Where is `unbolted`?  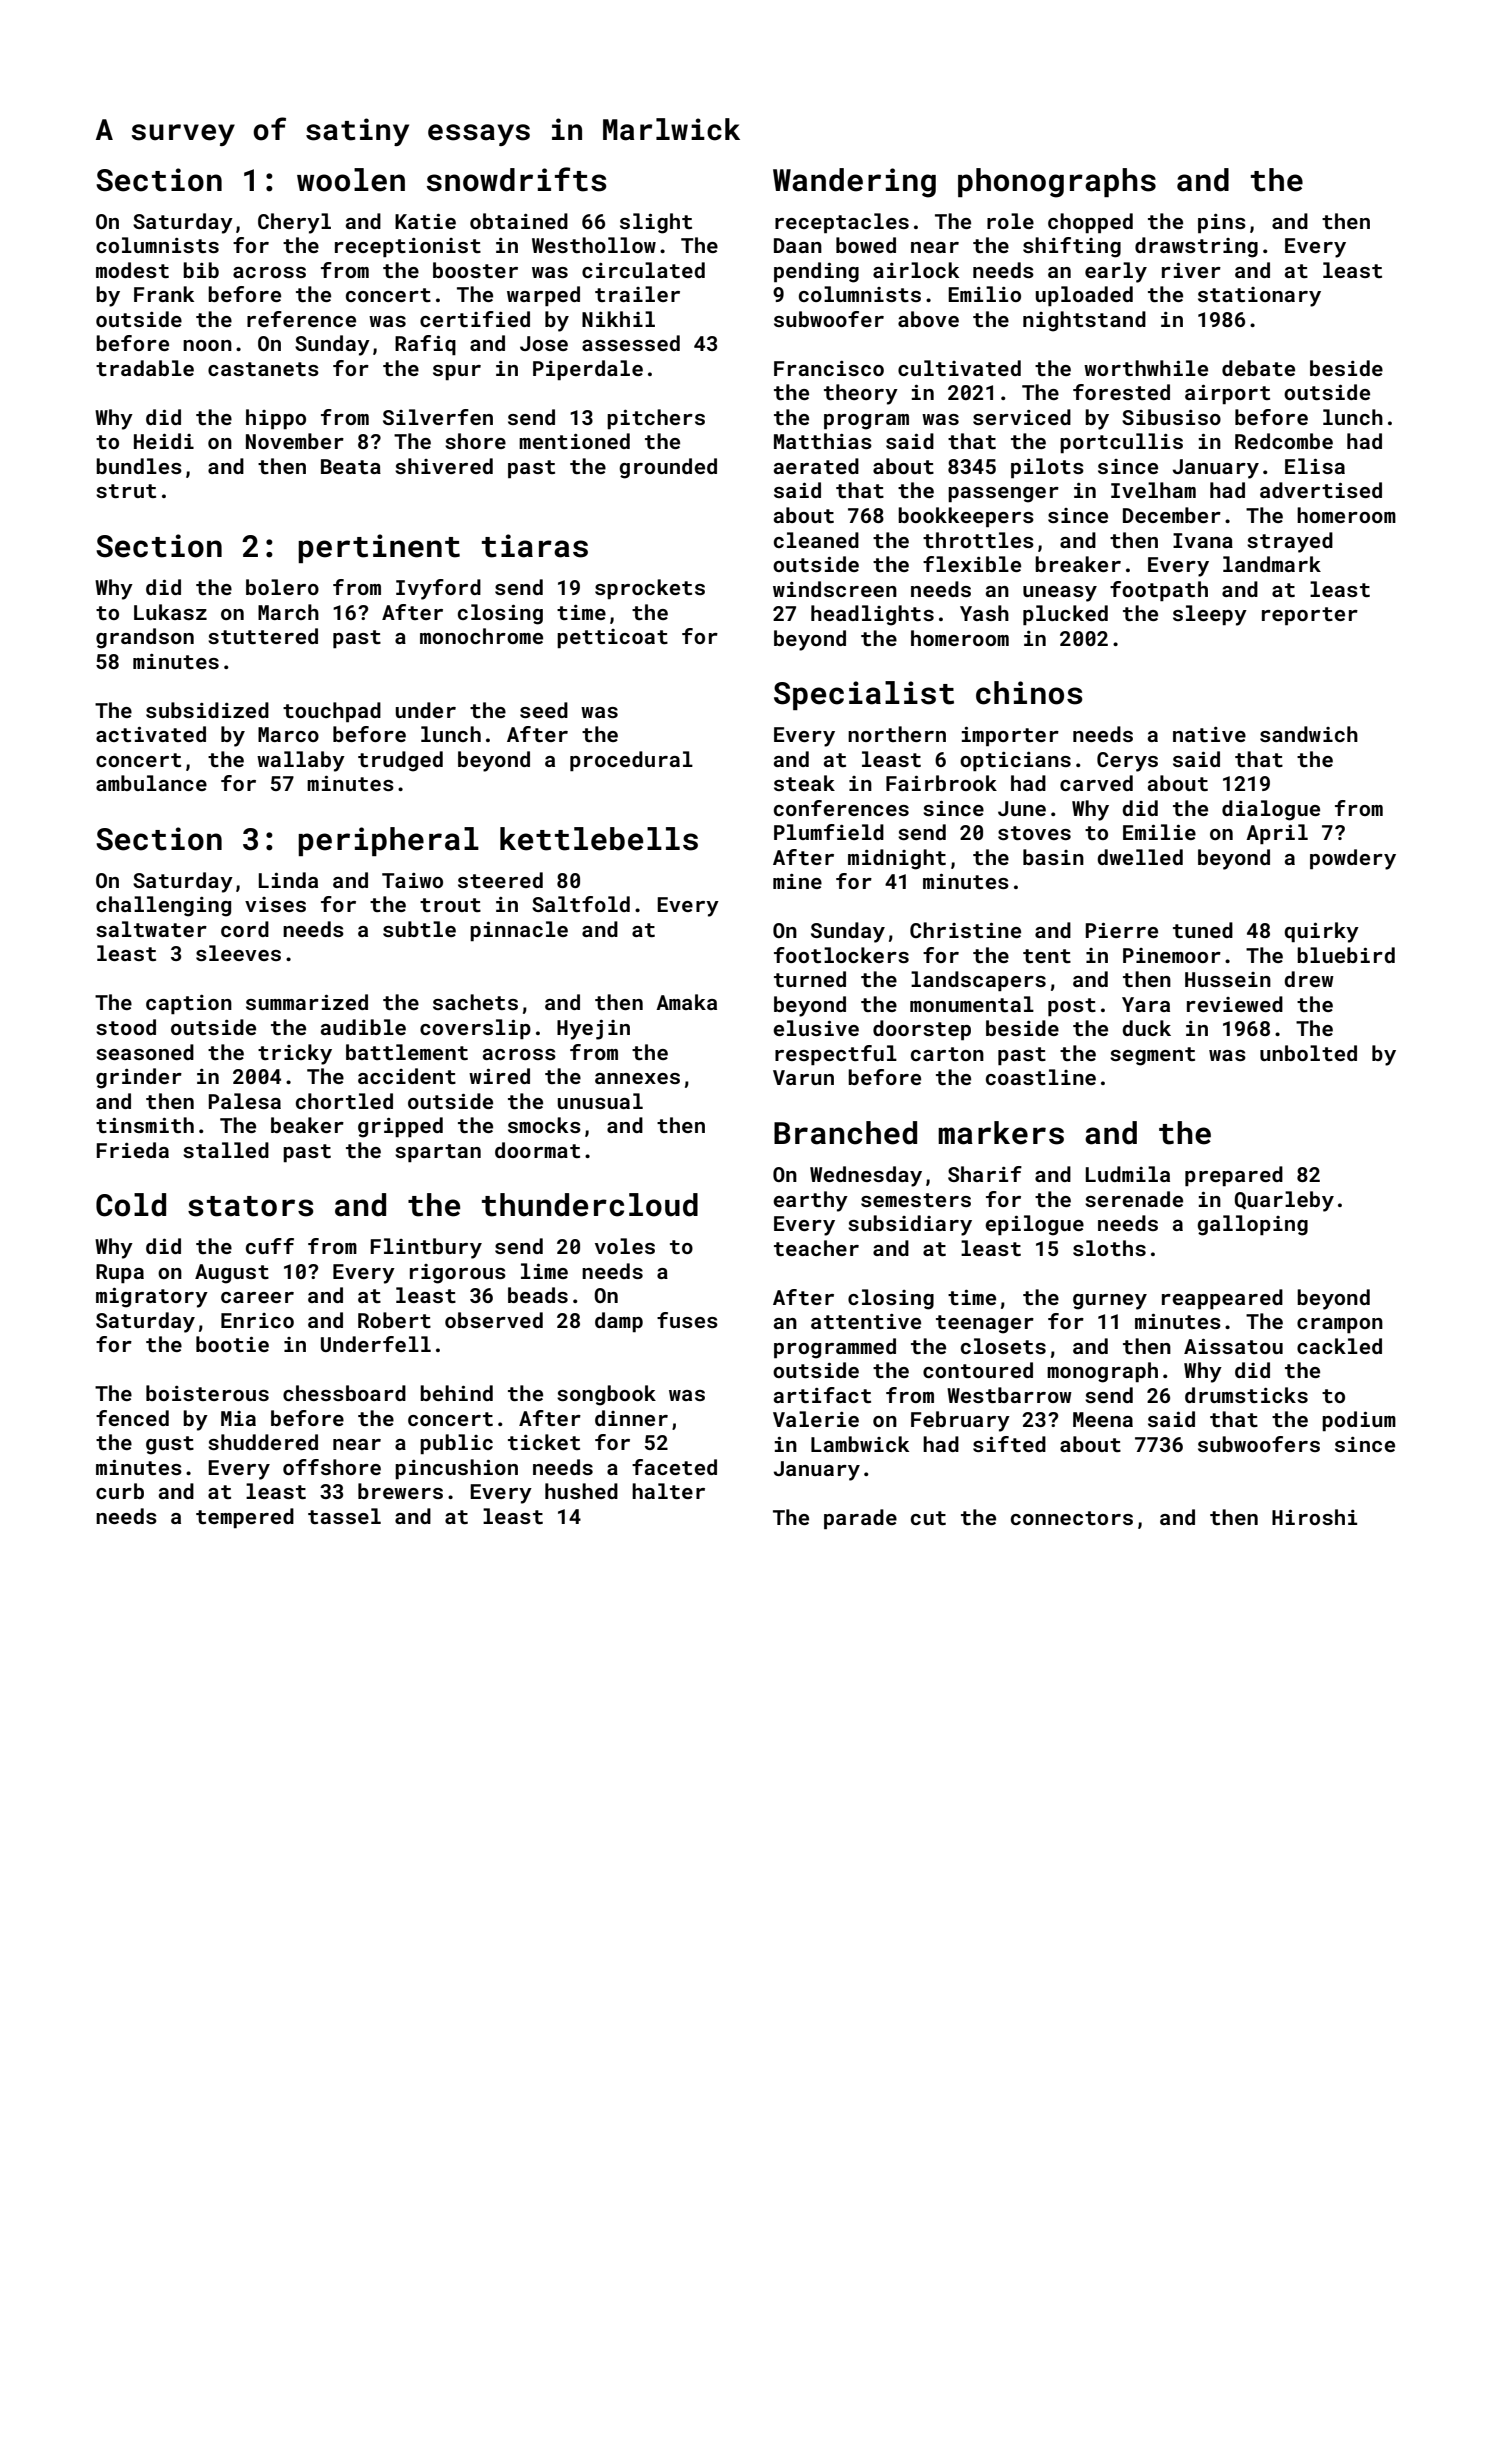
unbolted is located at coordinates (1308, 1053).
